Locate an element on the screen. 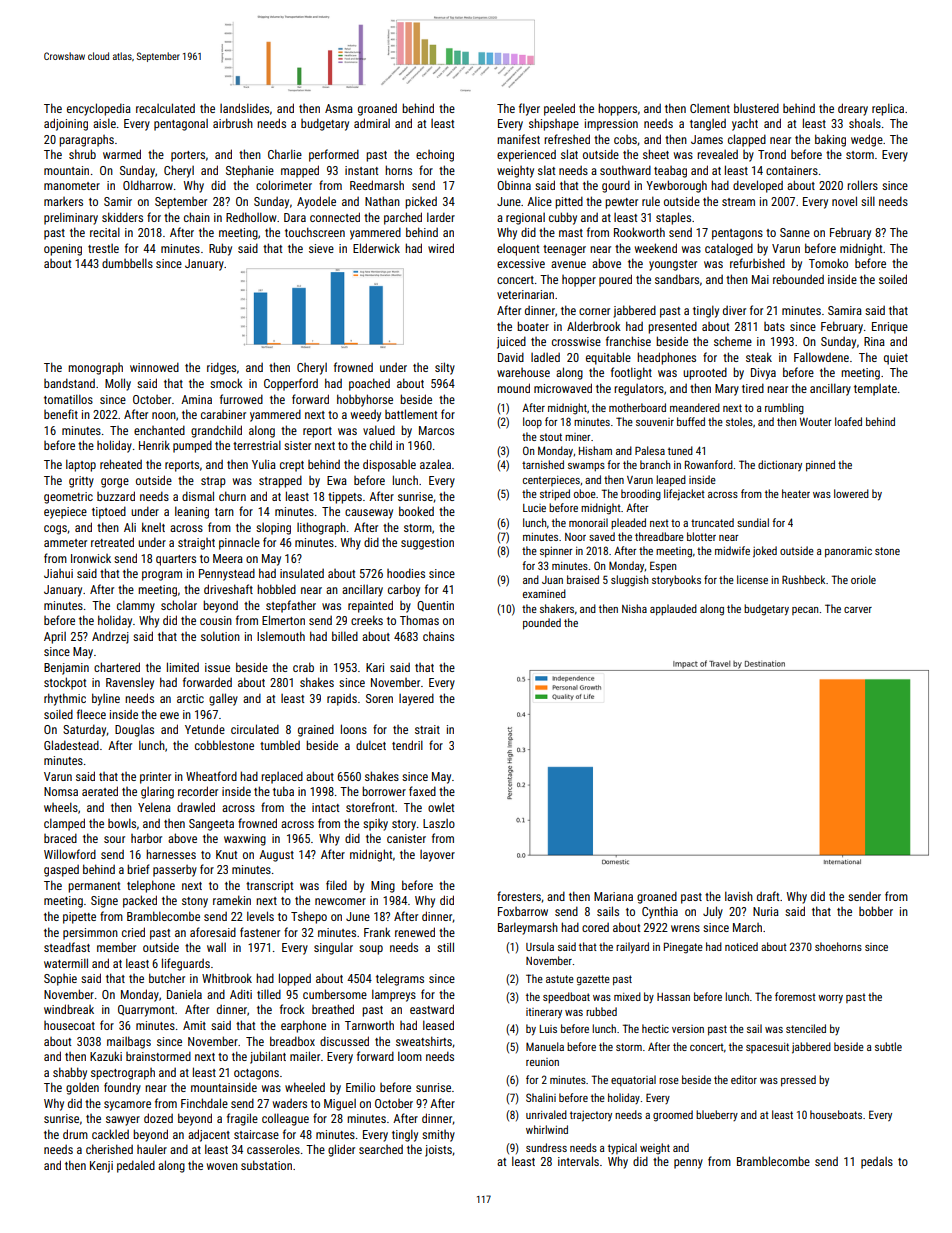 This screenshot has height=1233, width=952. Amina is located at coordinates (196, 399).
